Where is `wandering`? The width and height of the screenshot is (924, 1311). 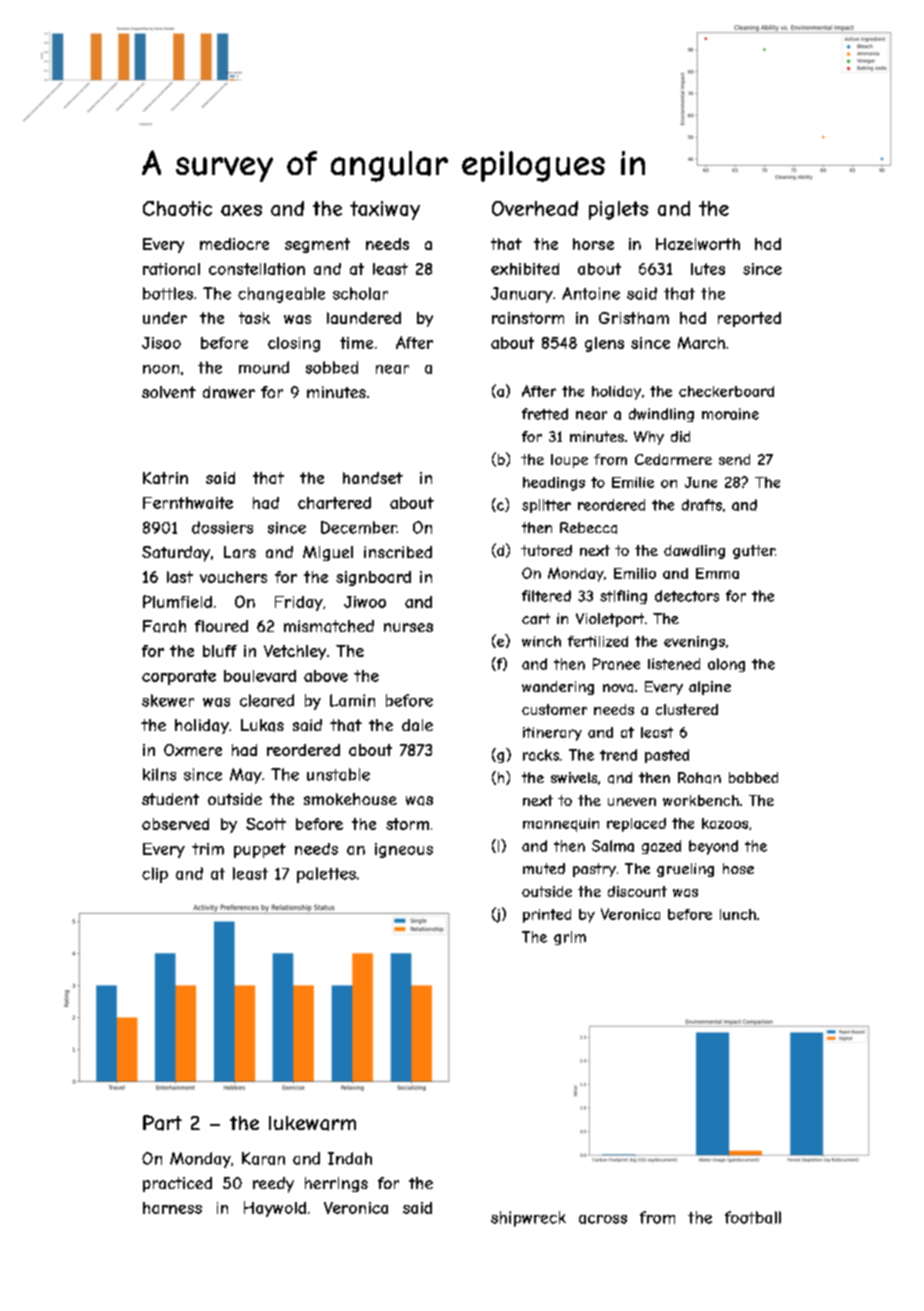
wandering is located at coordinates (558, 688).
